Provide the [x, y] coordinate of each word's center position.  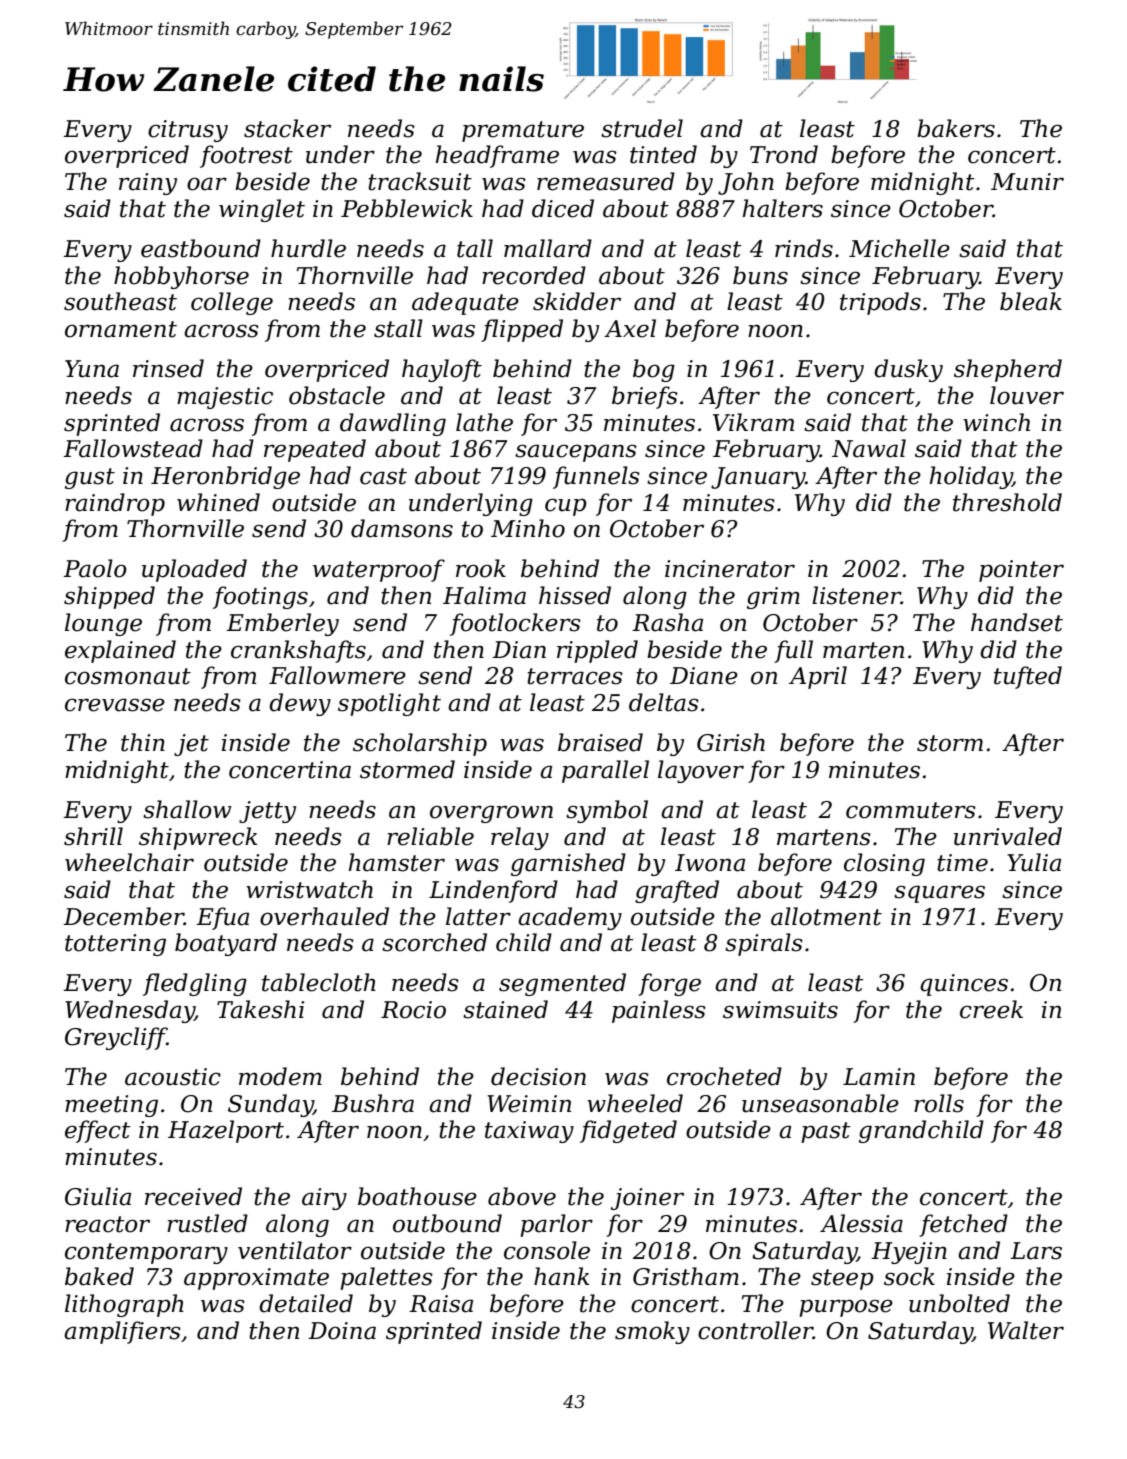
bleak [1031, 301]
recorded [534, 275]
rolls [939, 1103]
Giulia [98, 1196]
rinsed [168, 368]
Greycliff [116, 1038]
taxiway [529, 1132]
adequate [465, 303]
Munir [1027, 182]
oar [207, 184]
